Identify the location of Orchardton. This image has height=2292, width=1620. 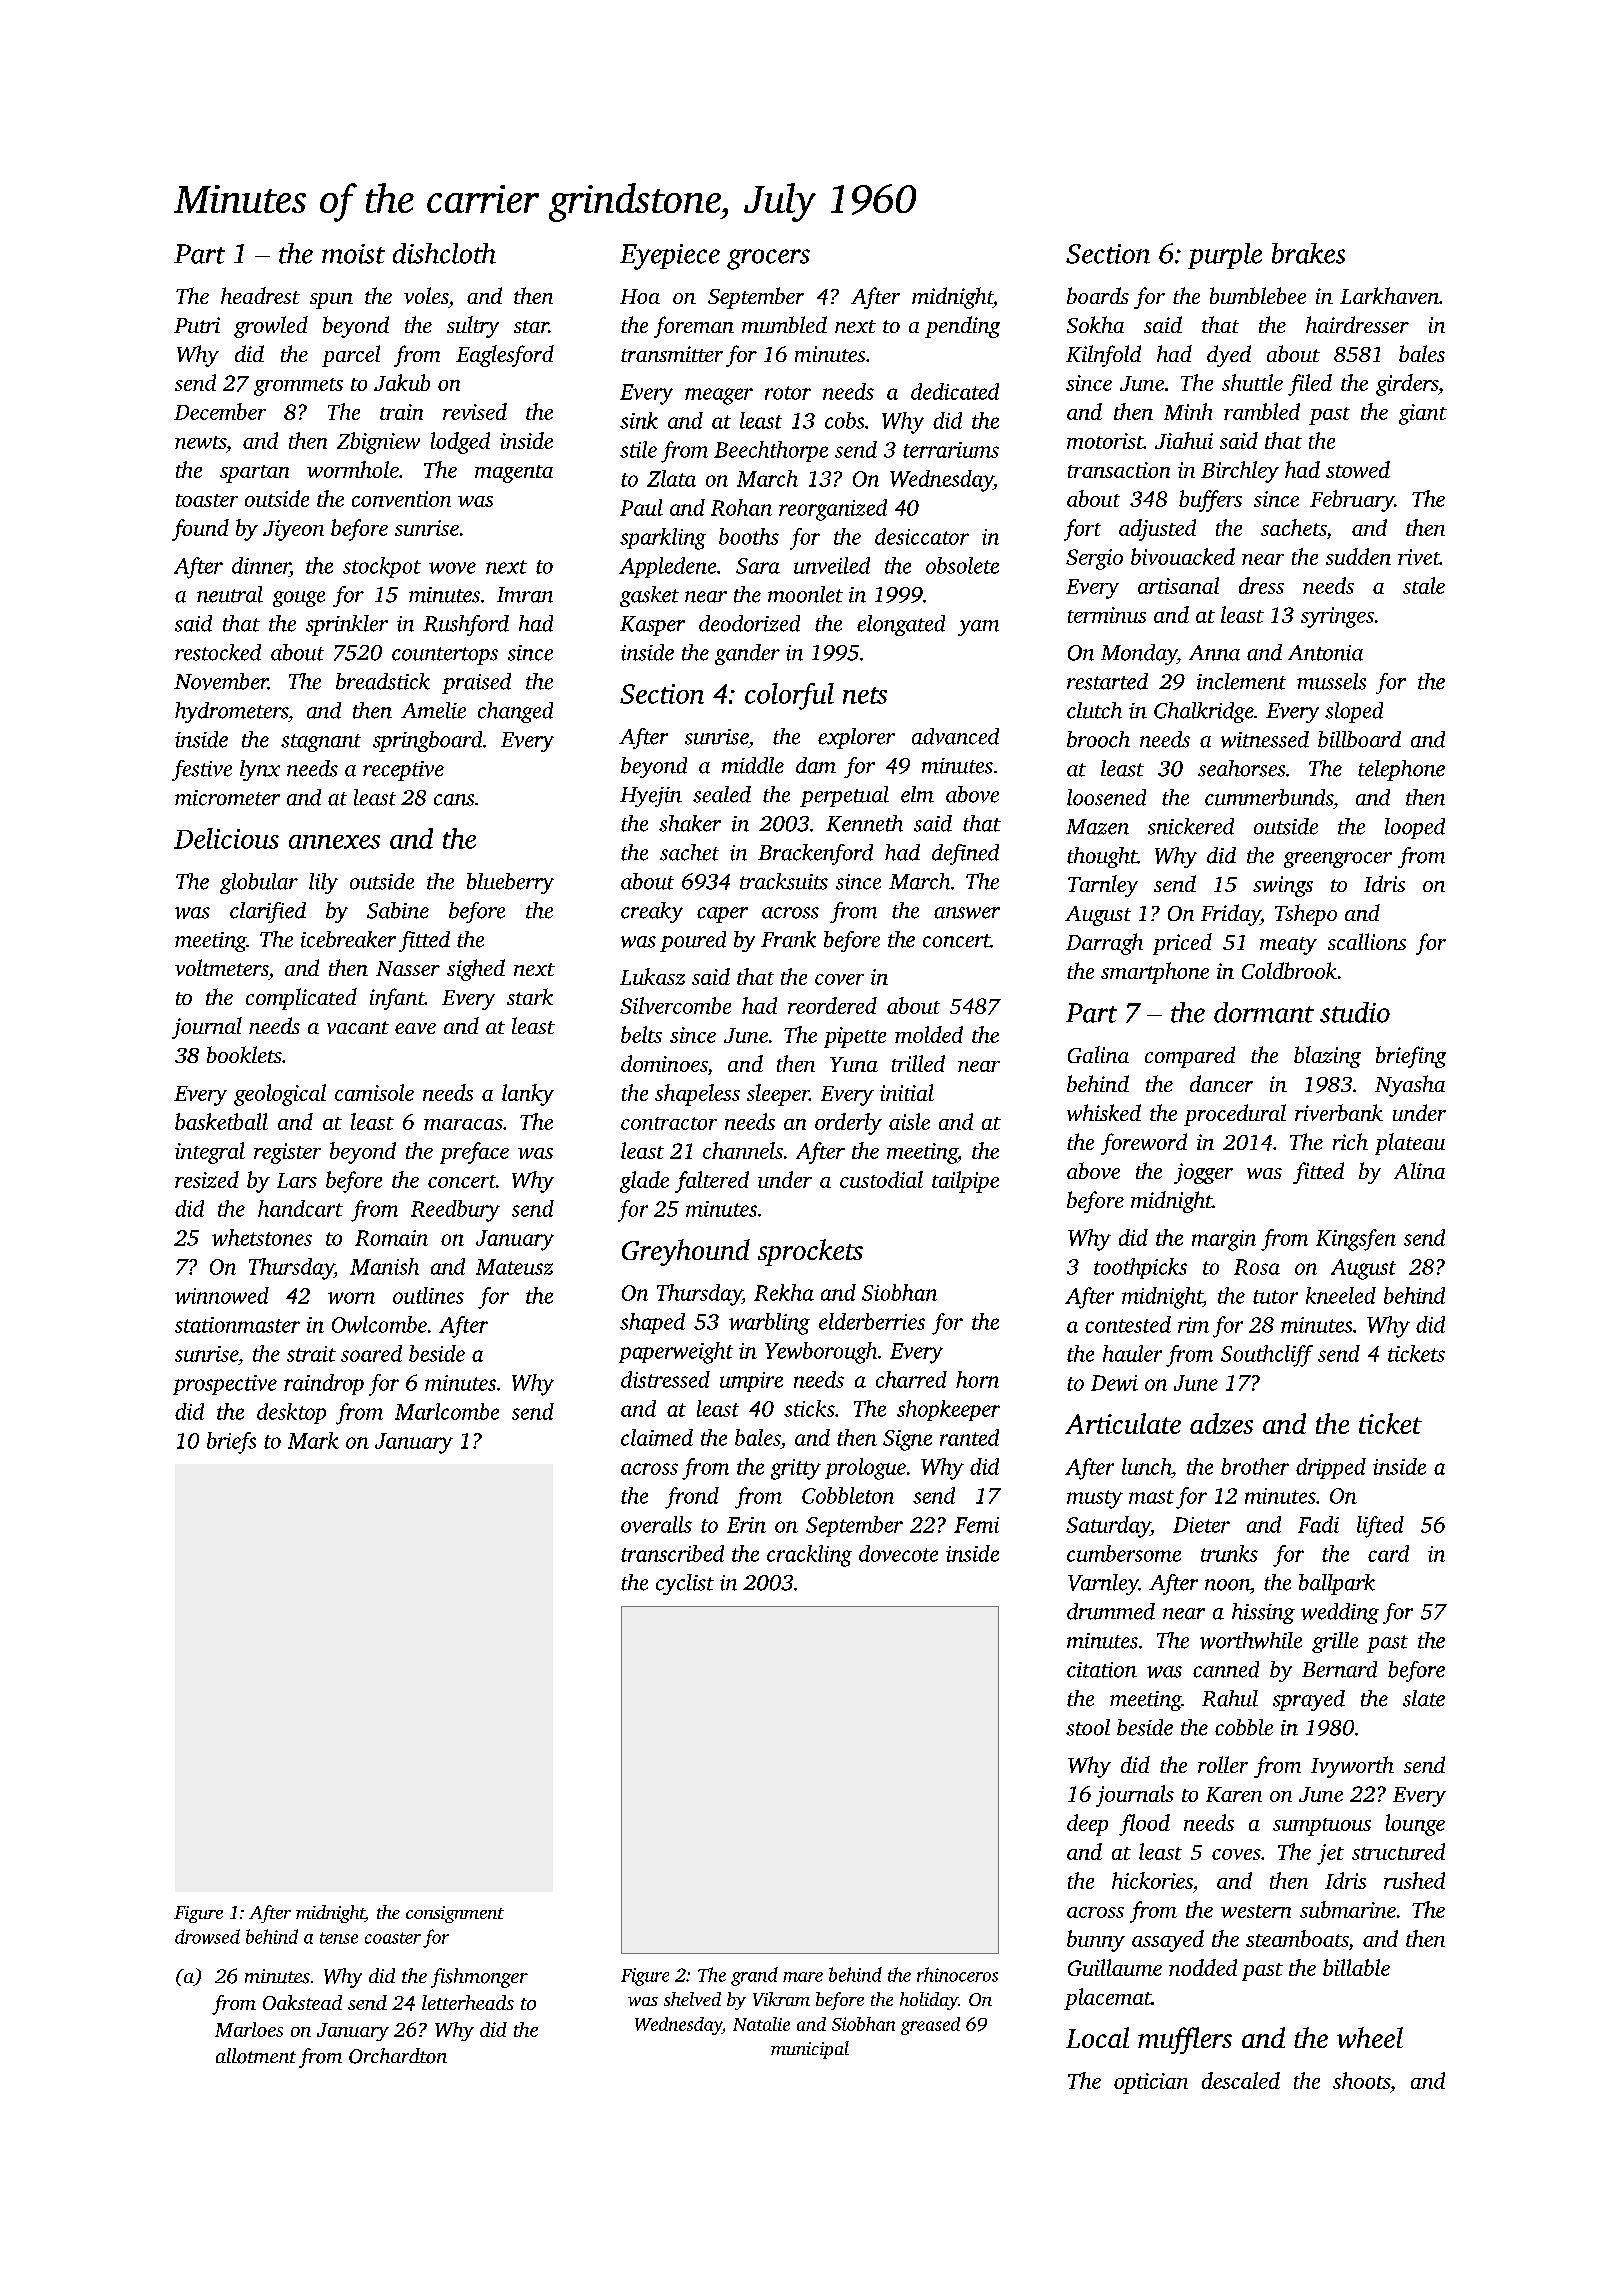
(398, 2056).
